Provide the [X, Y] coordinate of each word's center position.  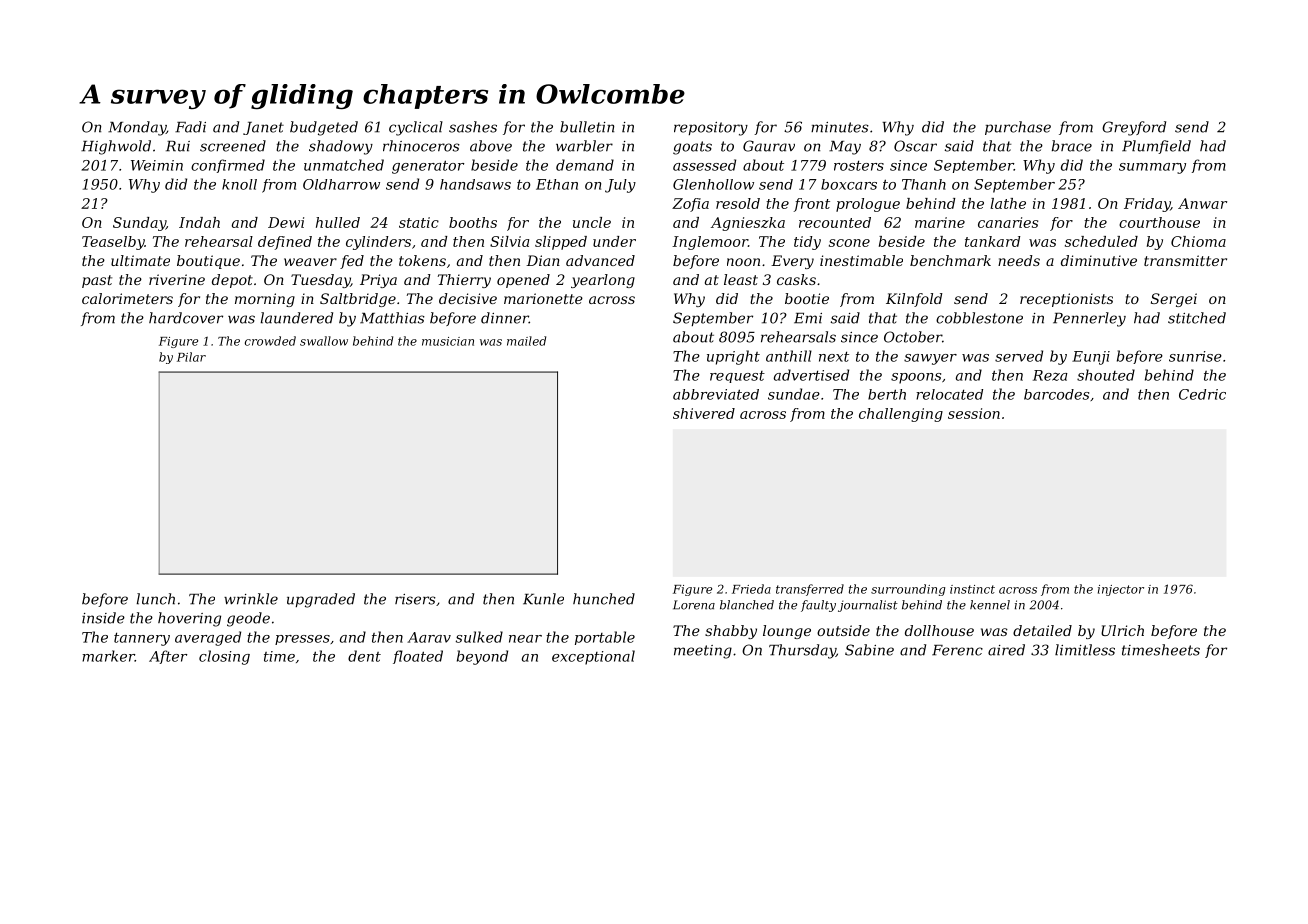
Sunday [139, 224]
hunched [604, 599]
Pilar [191, 357]
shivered [704, 413]
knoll [239, 184]
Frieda [751, 589]
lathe [1008, 203]
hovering [189, 619]
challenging [901, 415]
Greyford [1134, 128]
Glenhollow [713, 184]
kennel [990, 605]
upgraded [321, 600]
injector [1121, 590]
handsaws [475, 184]
